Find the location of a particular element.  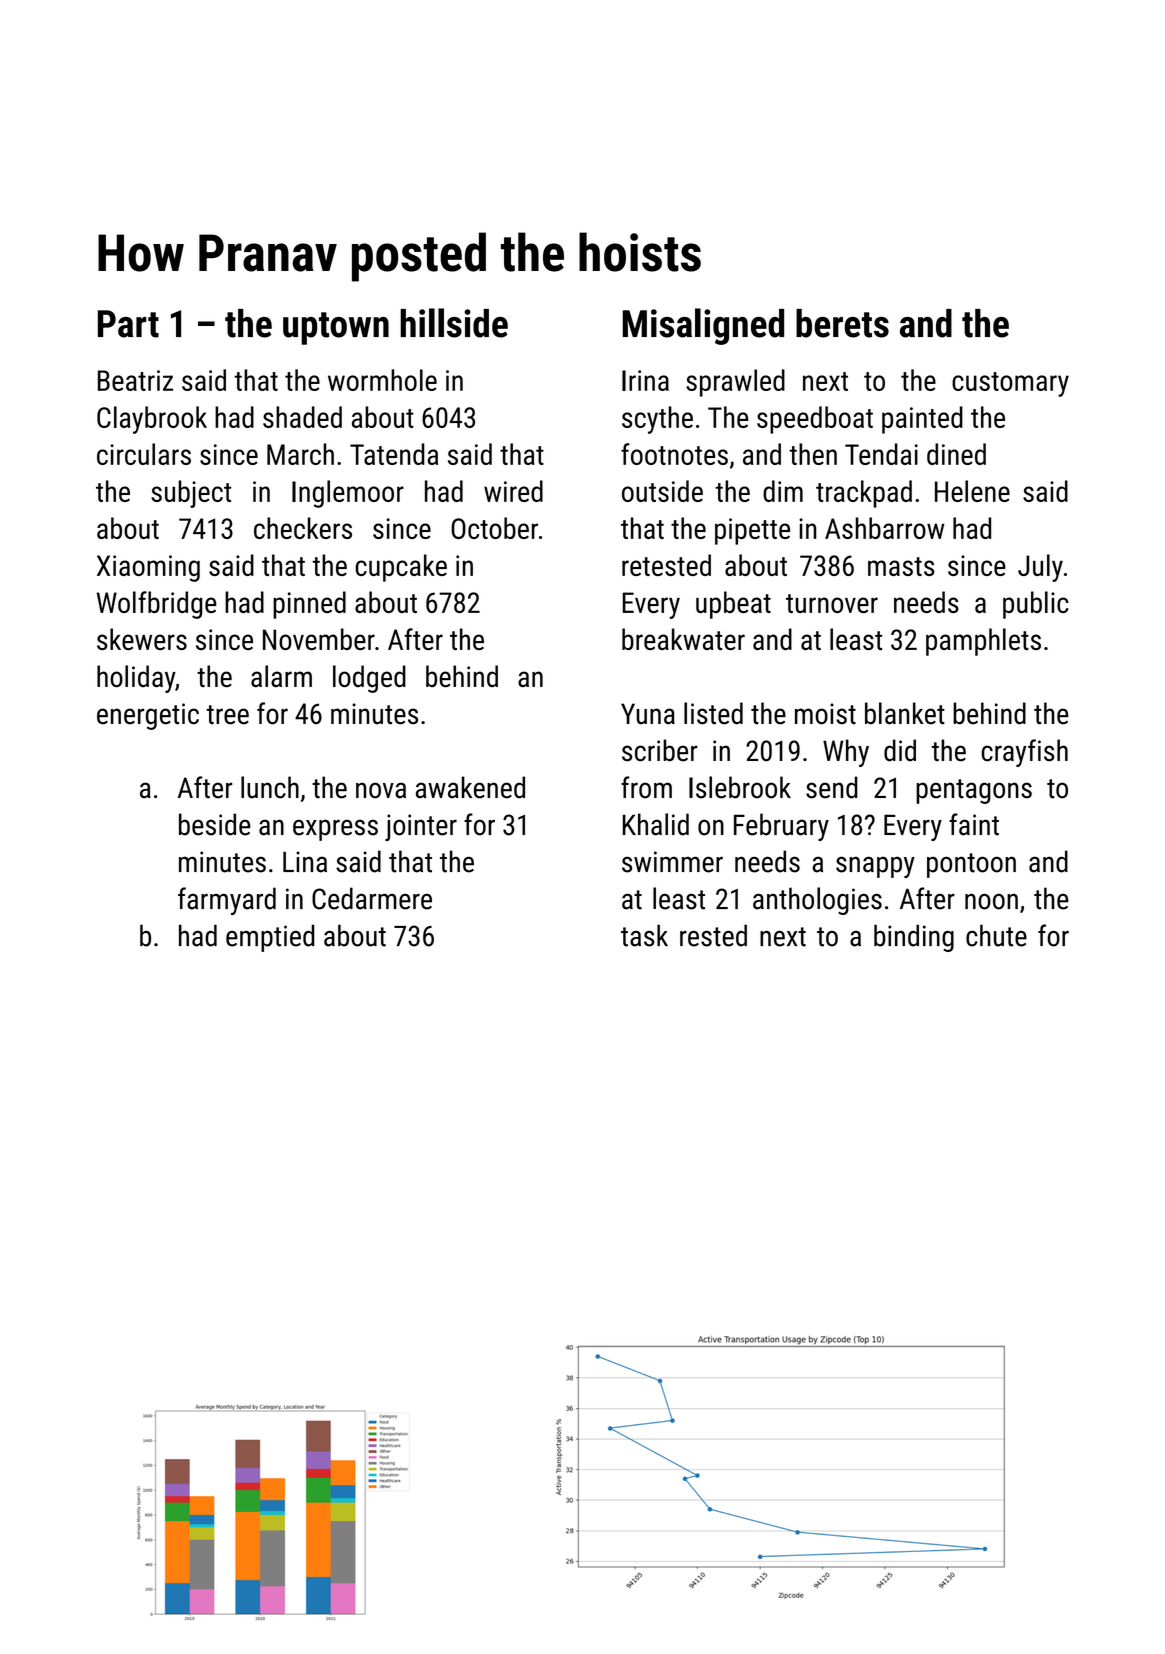

hillside is located at coordinates (454, 323).
